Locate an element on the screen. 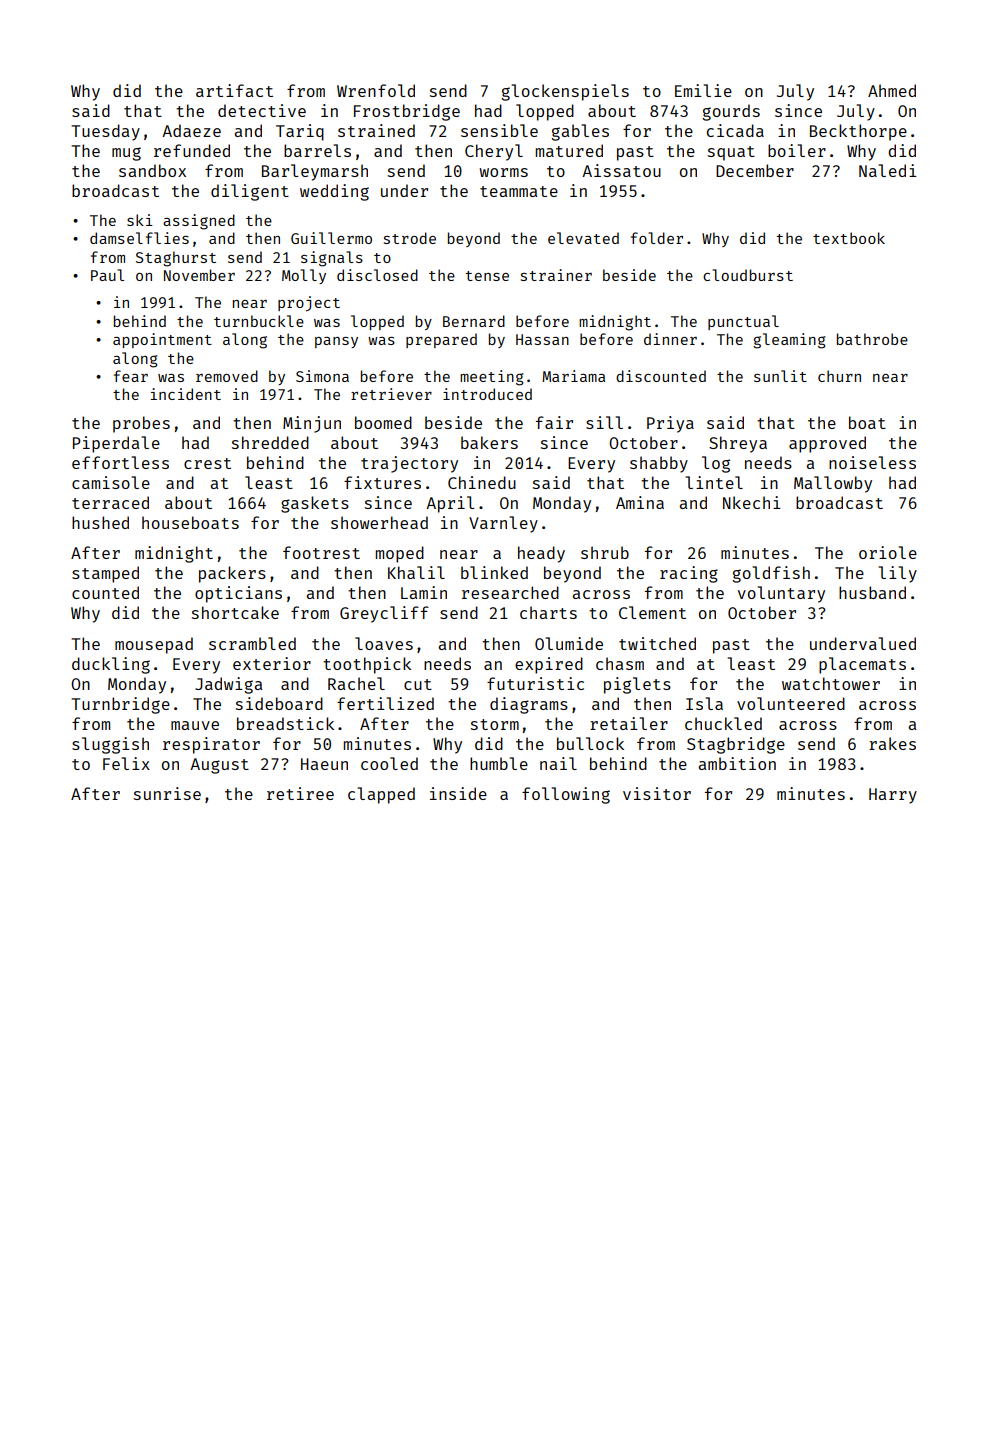 The image size is (989, 1432). cut is located at coordinates (418, 684).
